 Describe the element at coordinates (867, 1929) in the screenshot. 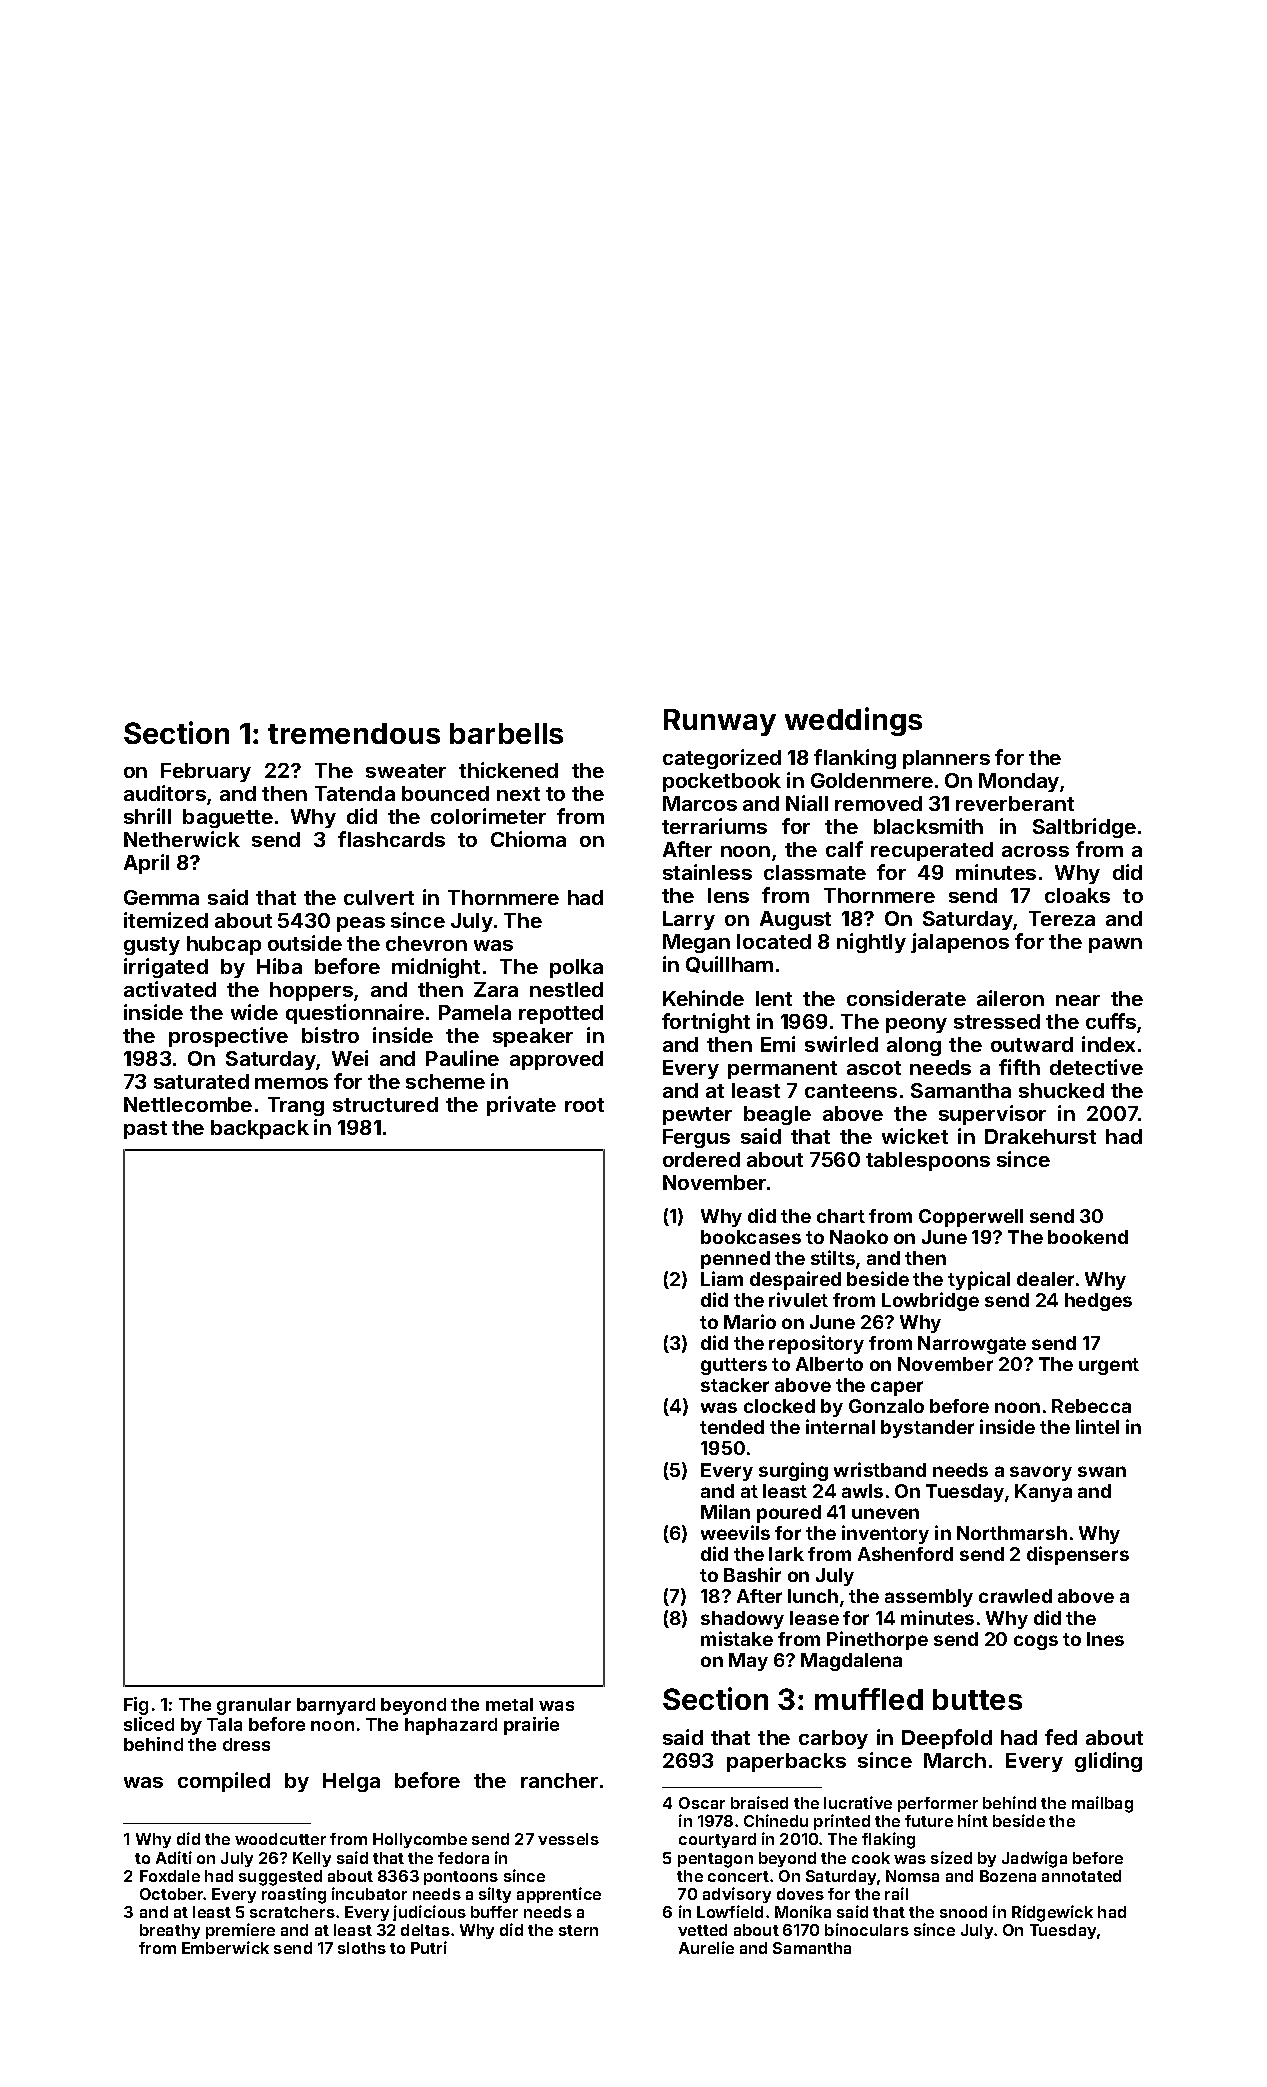

I see `binoculars` at that location.
